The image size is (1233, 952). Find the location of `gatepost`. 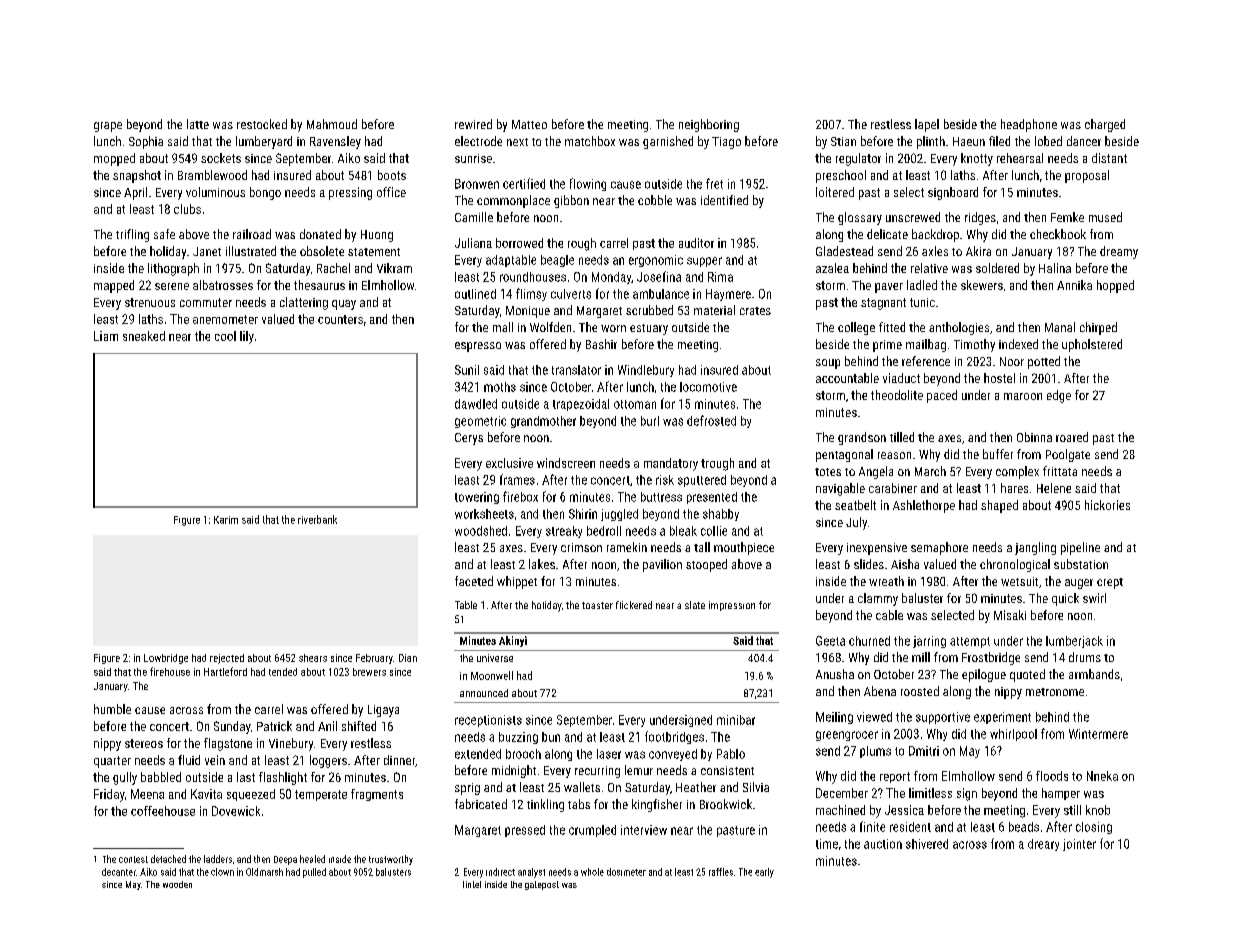

gatepost is located at coordinates (542, 885).
